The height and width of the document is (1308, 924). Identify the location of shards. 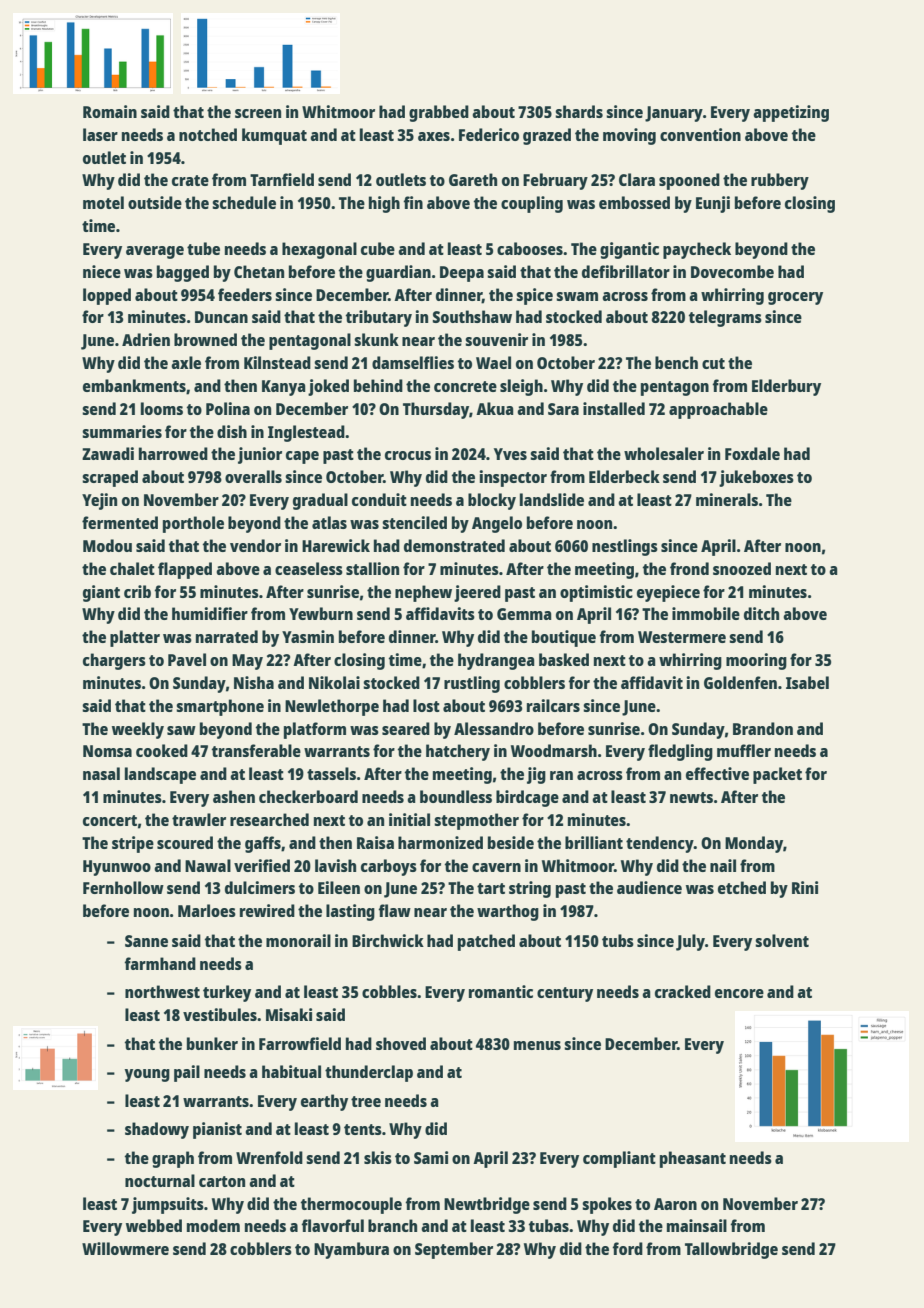
(579, 111).
